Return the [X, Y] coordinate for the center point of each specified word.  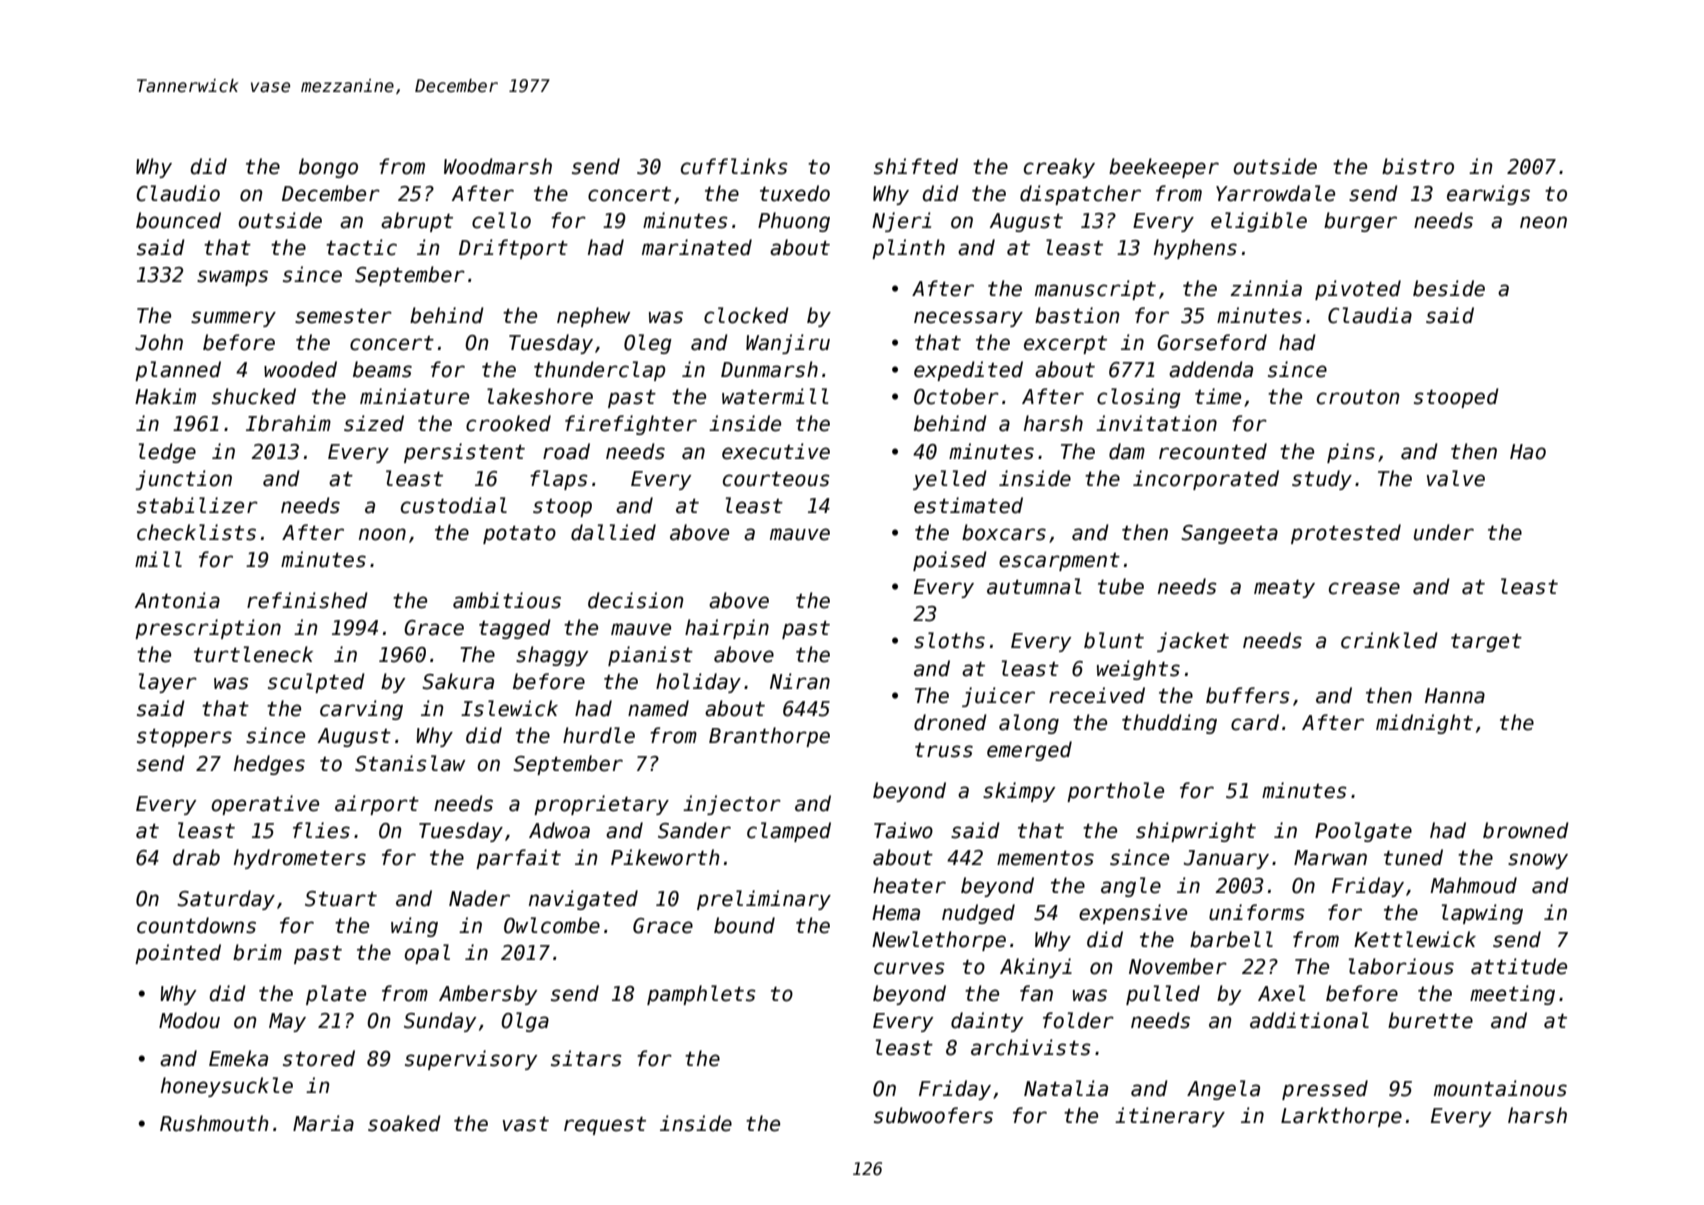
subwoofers [933, 1115]
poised [950, 561]
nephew [593, 317]
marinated [697, 247]
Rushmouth [214, 1123]
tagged [515, 629]
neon [1543, 222]
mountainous [1500, 1088]
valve [1456, 478]
